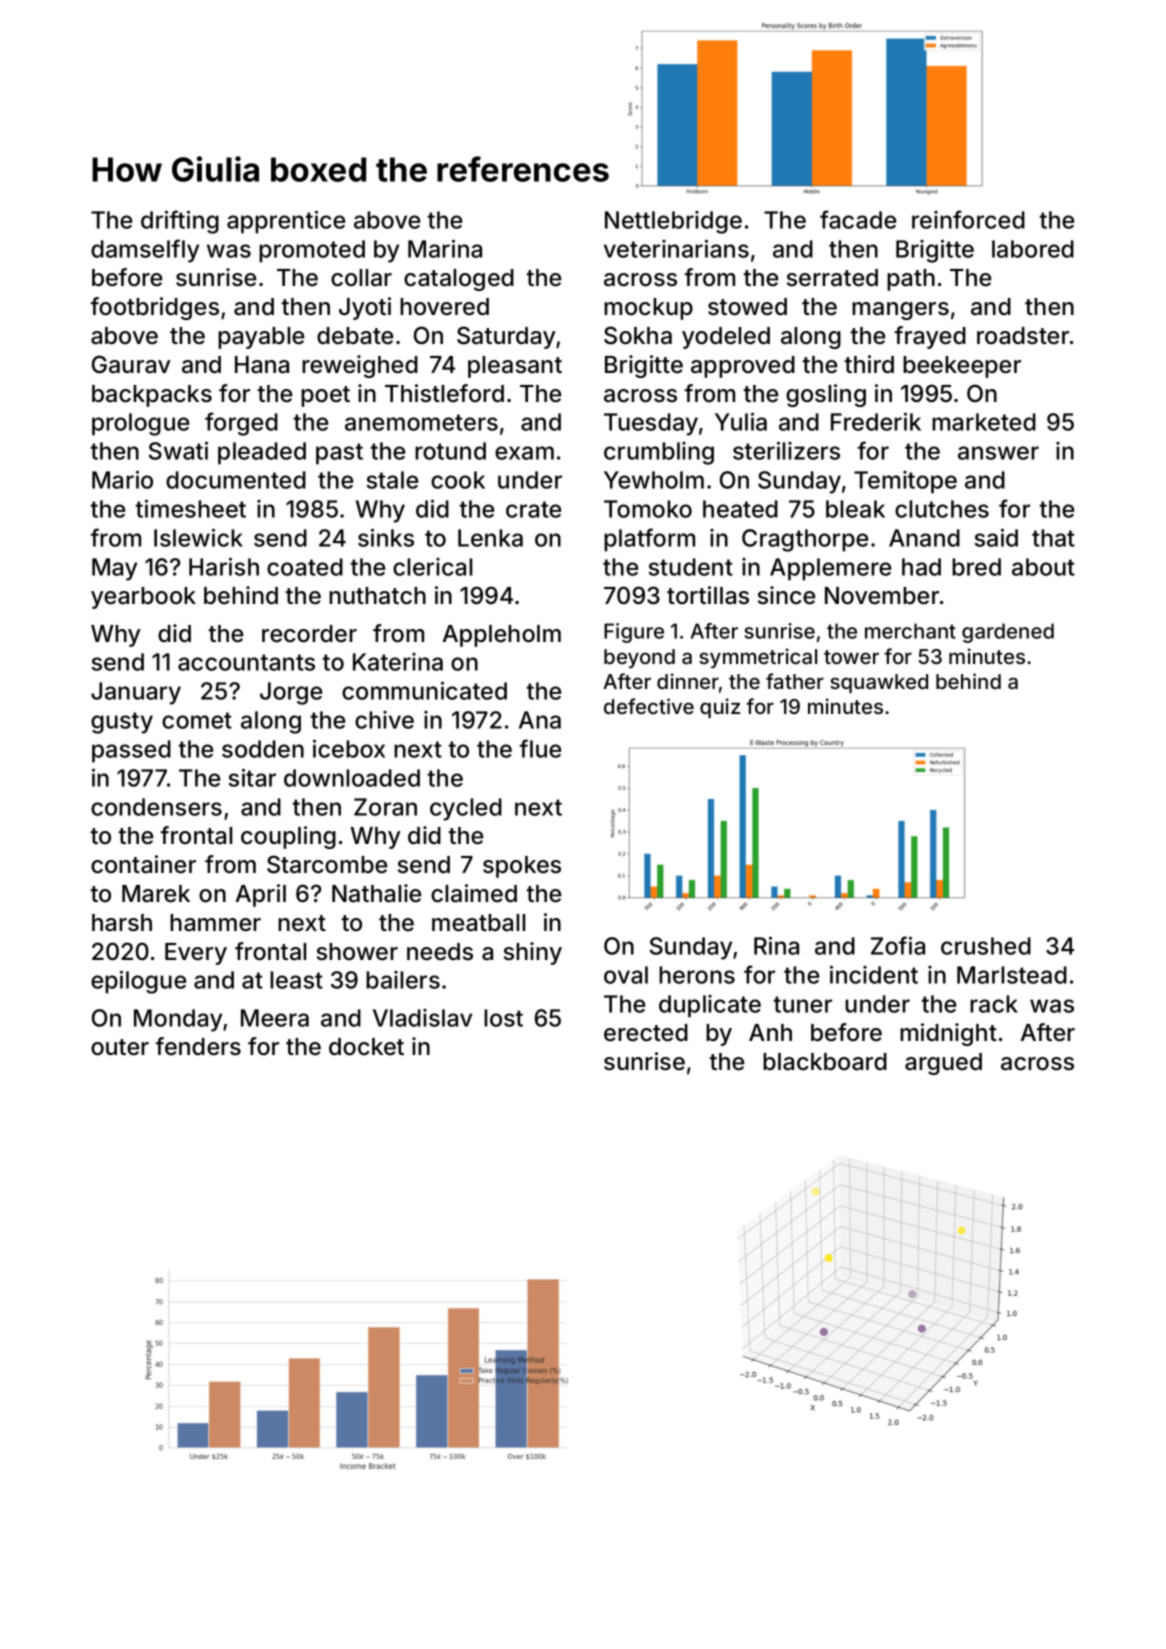 The height and width of the screenshot is (1649, 1166). Describe the element at coordinates (879, 683) in the screenshot. I see `squawked` at that location.
